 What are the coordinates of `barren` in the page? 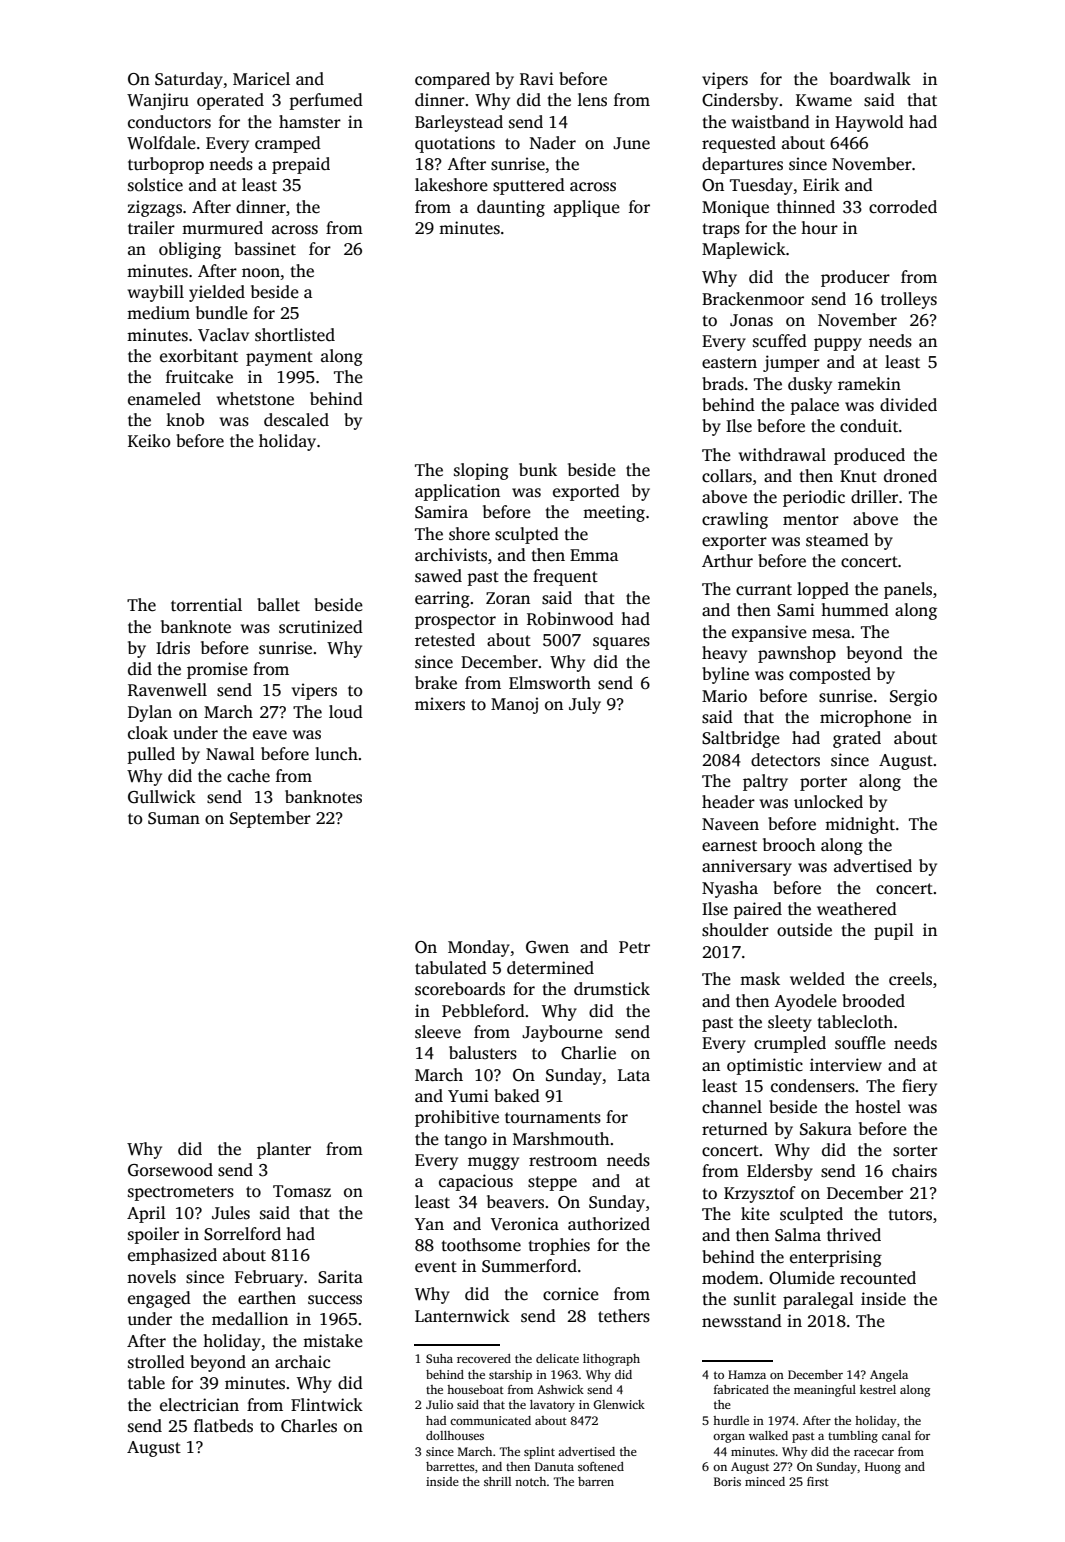 It's located at (596, 1481).
